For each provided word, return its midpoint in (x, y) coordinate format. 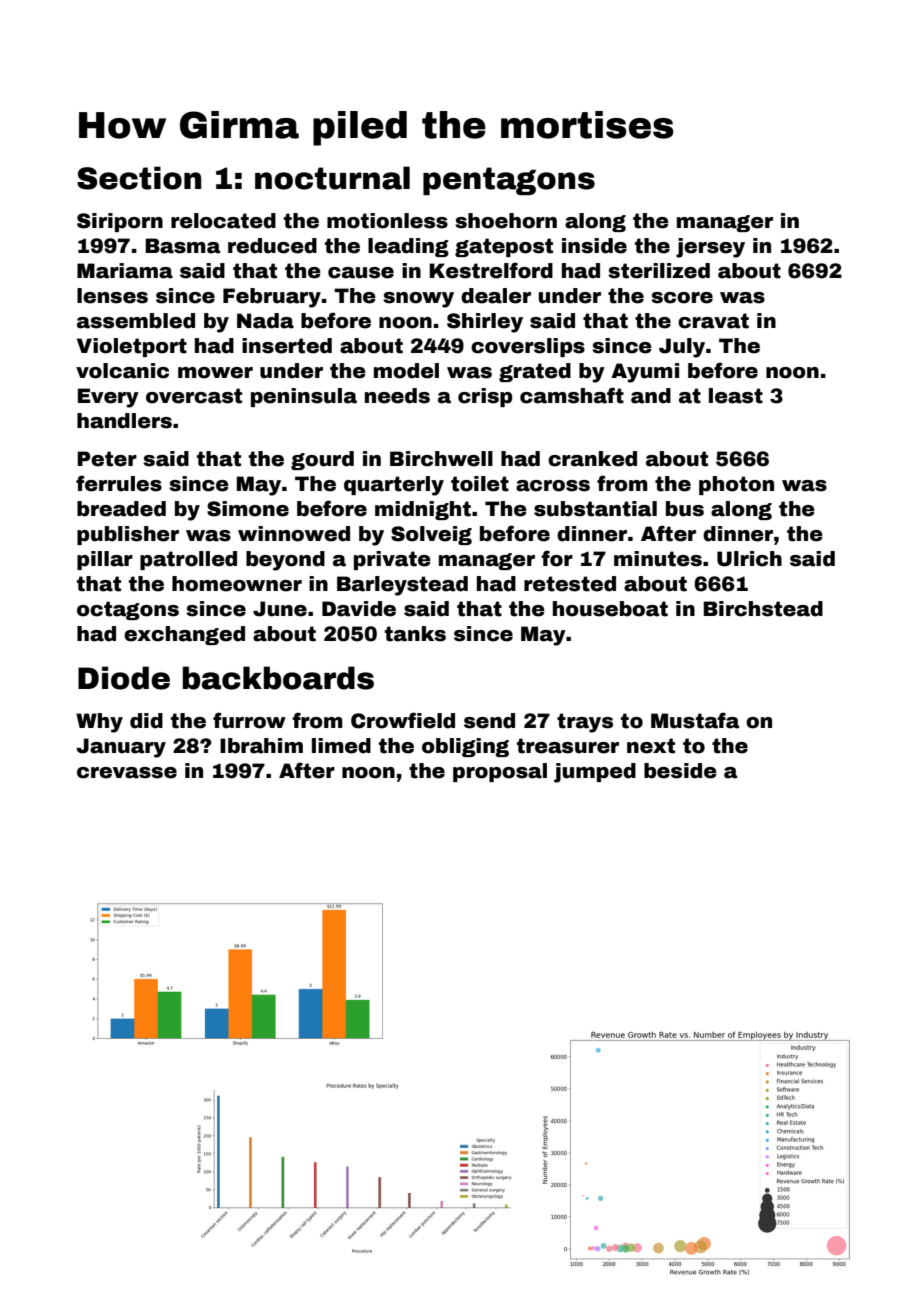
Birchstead (763, 609)
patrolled (188, 560)
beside (680, 771)
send (489, 721)
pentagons (509, 181)
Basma (183, 246)
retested (570, 584)
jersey (710, 248)
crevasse (127, 773)
